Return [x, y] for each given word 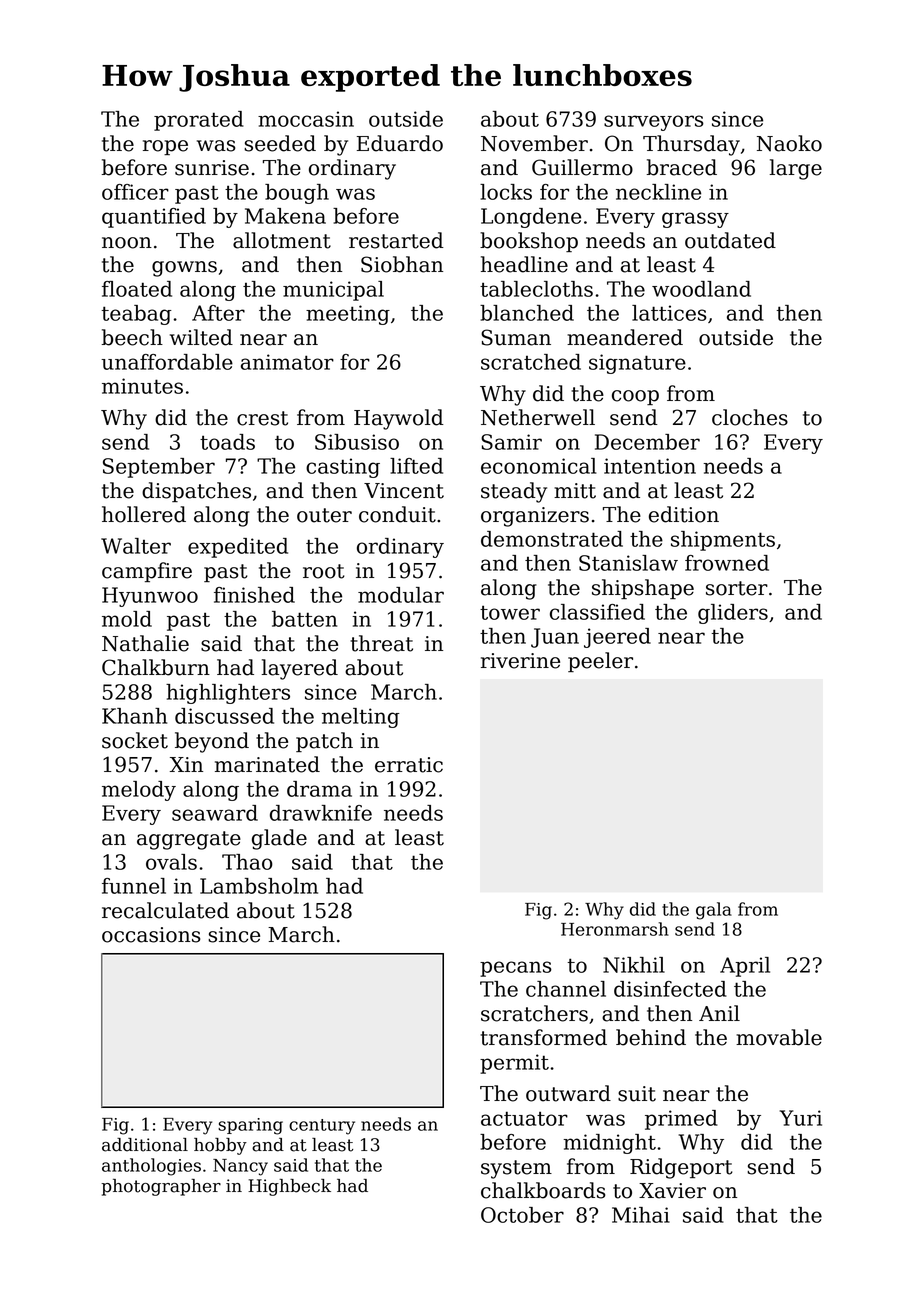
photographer [161, 1187]
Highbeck [289, 1187]
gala [714, 911]
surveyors [654, 123]
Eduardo [400, 143]
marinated [267, 764]
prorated [199, 121]
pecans [516, 969]
